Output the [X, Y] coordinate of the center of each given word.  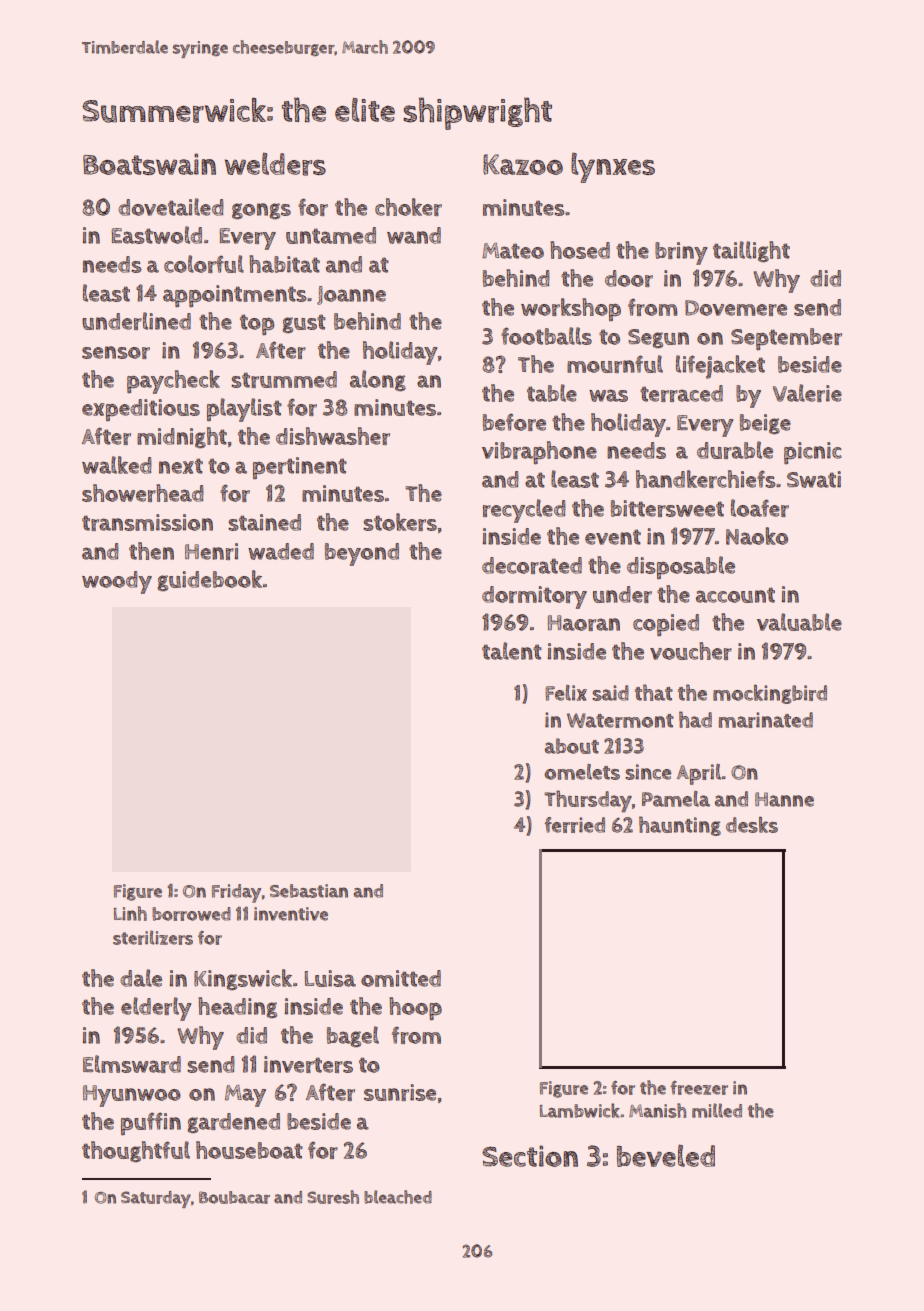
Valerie [807, 393]
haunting [680, 826]
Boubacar [234, 1197]
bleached [398, 1197]
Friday [236, 893]
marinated [766, 720]
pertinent [300, 468]
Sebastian [309, 891]
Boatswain [149, 164]
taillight [751, 251]
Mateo [513, 251]
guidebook [210, 580]
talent [512, 651]
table [552, 393]
